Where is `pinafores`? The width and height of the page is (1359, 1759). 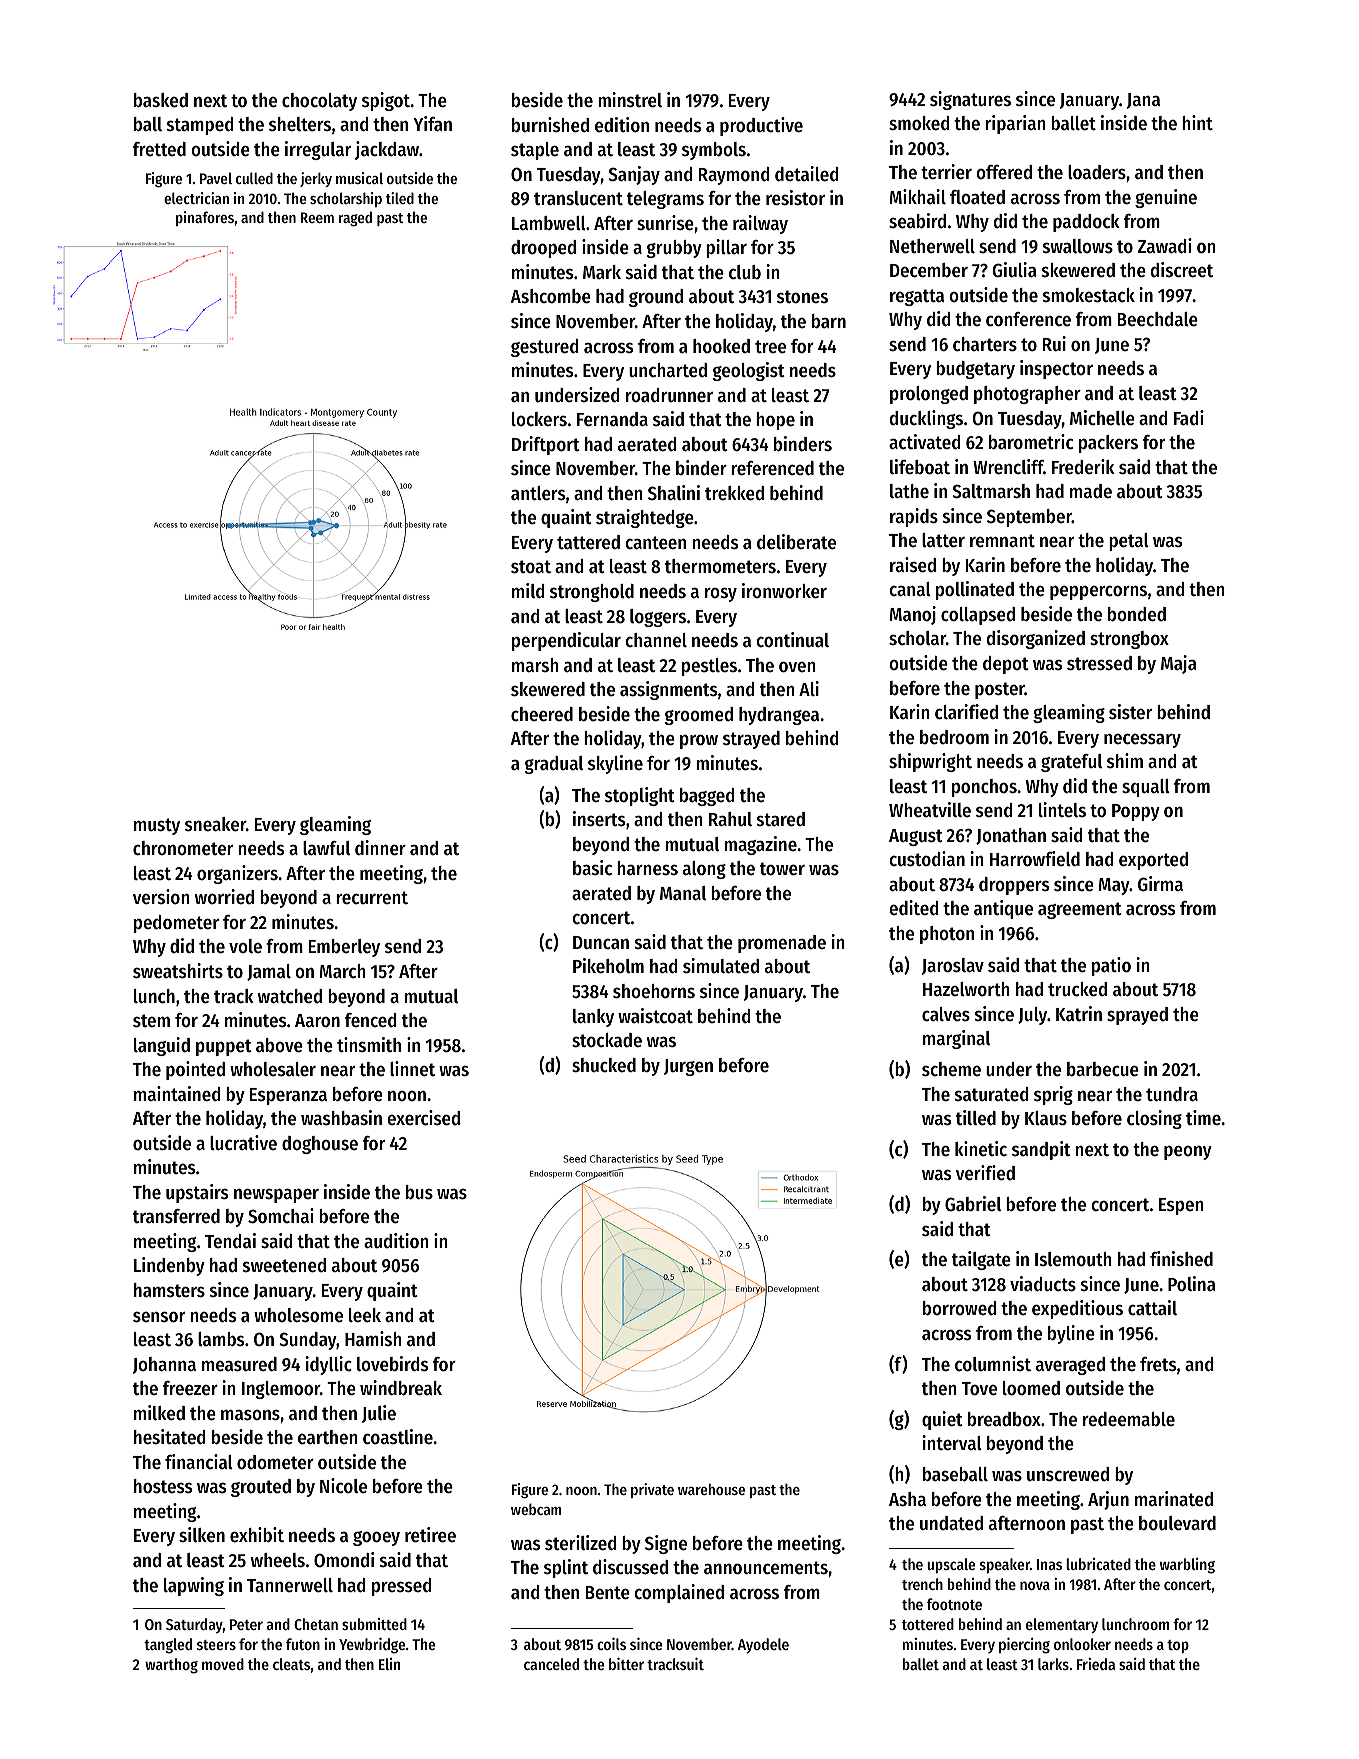 pinafores is located at coordinates (205, 218).
